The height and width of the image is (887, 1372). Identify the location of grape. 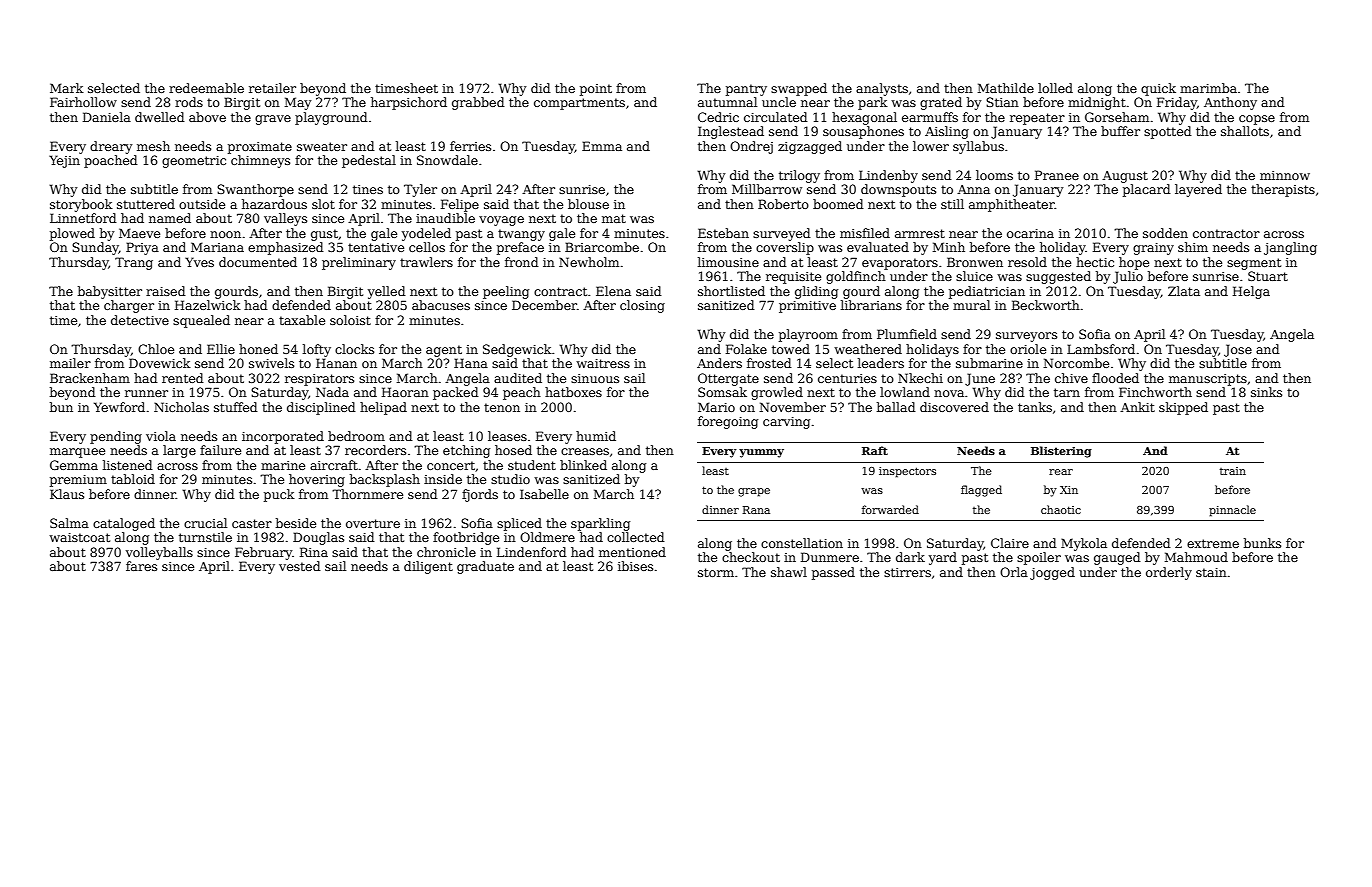
(754, 492).
